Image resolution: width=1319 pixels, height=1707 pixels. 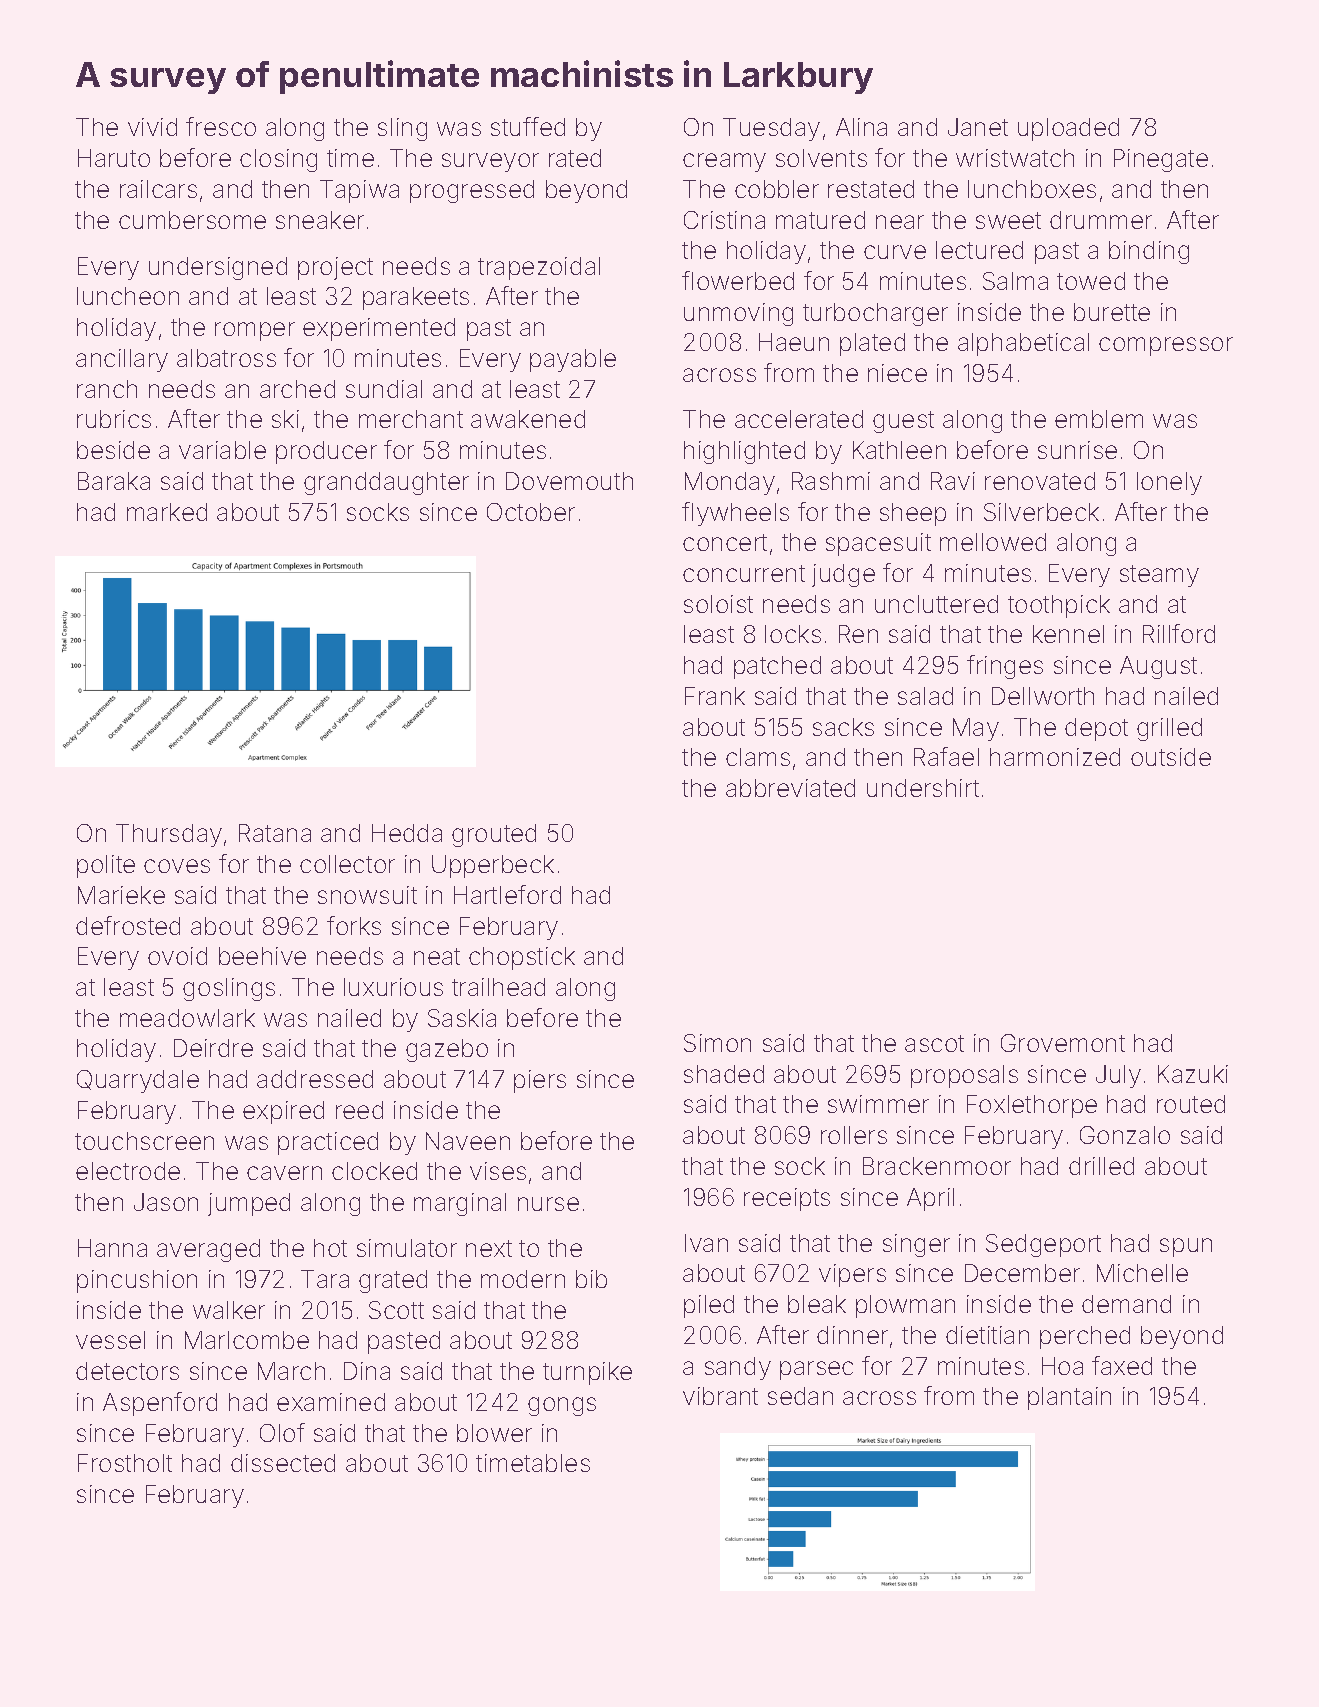 I want to click on Frostholt, so click(x=125, y=1463).
